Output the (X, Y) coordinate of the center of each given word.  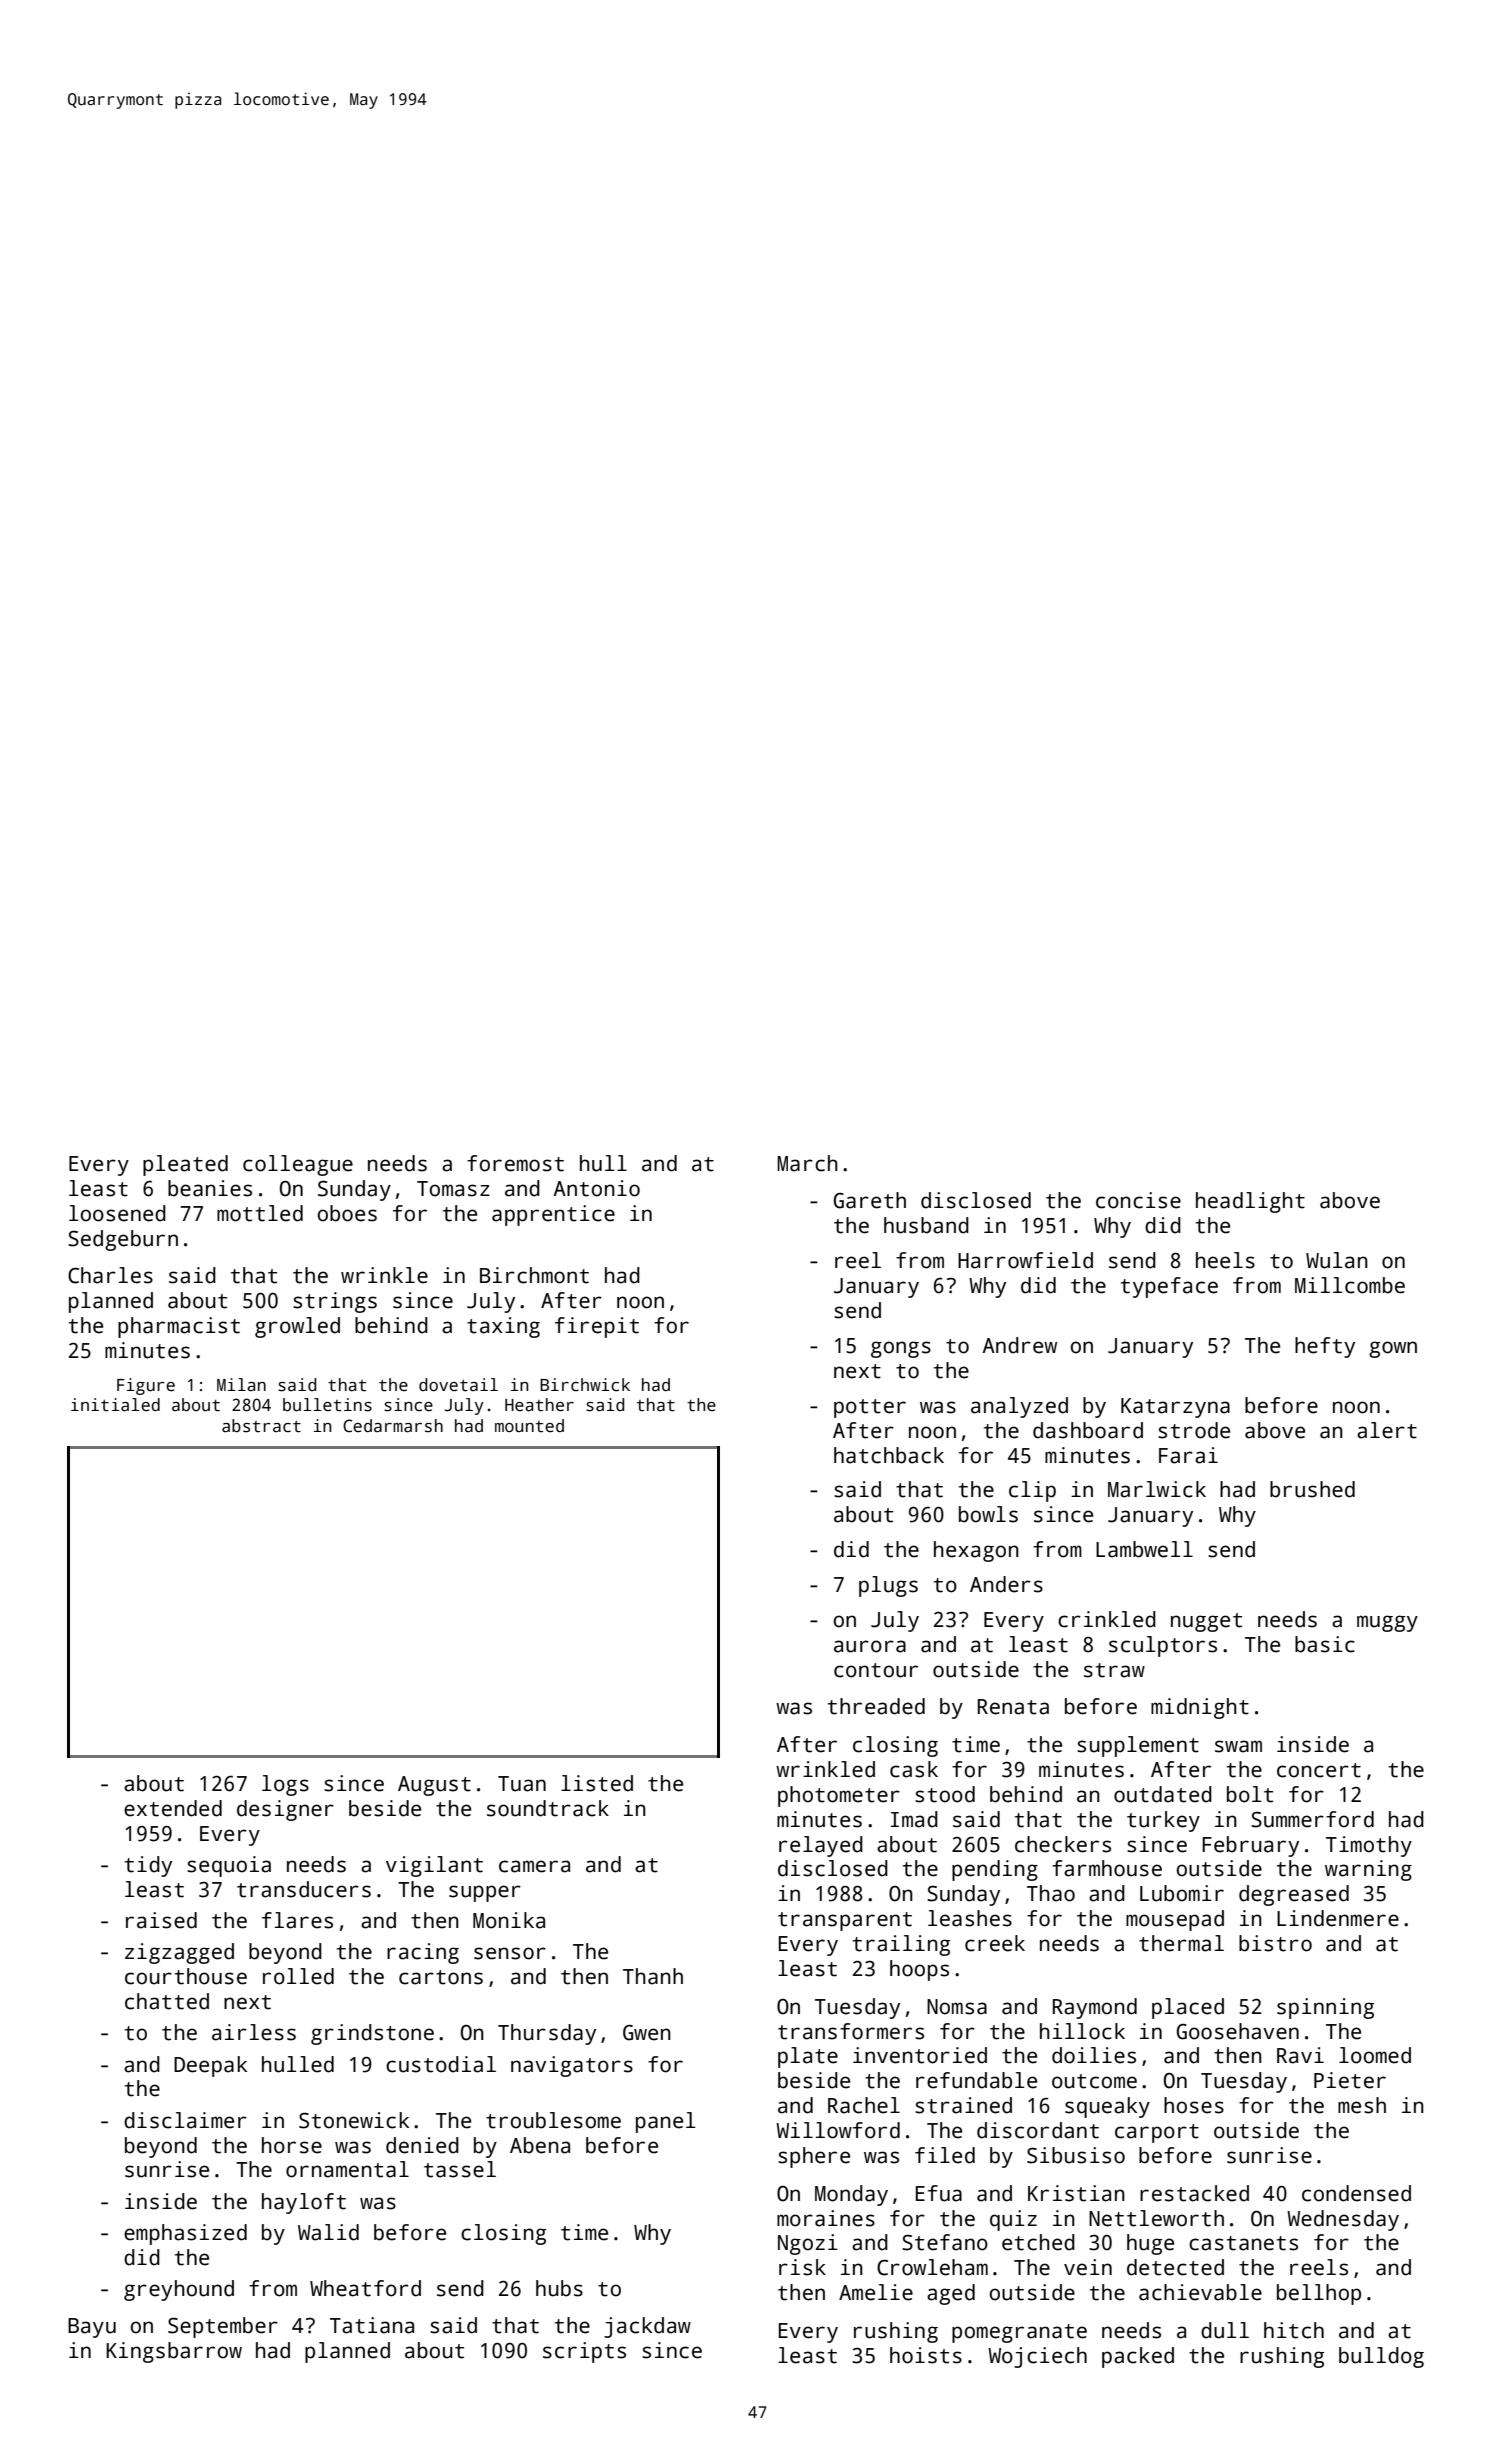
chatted (167, 2001)
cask (914, 1769)
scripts (584, 2352)
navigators (572, 2066)
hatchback (889, 1455)
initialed (115, 1405)
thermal (1181, 1943)
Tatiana (372, 2325)
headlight (1250, 1202)
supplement (1138, 1746)
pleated (185, 1165)
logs (285, 1785)
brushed (1312, 1489)
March (807, 1163)
